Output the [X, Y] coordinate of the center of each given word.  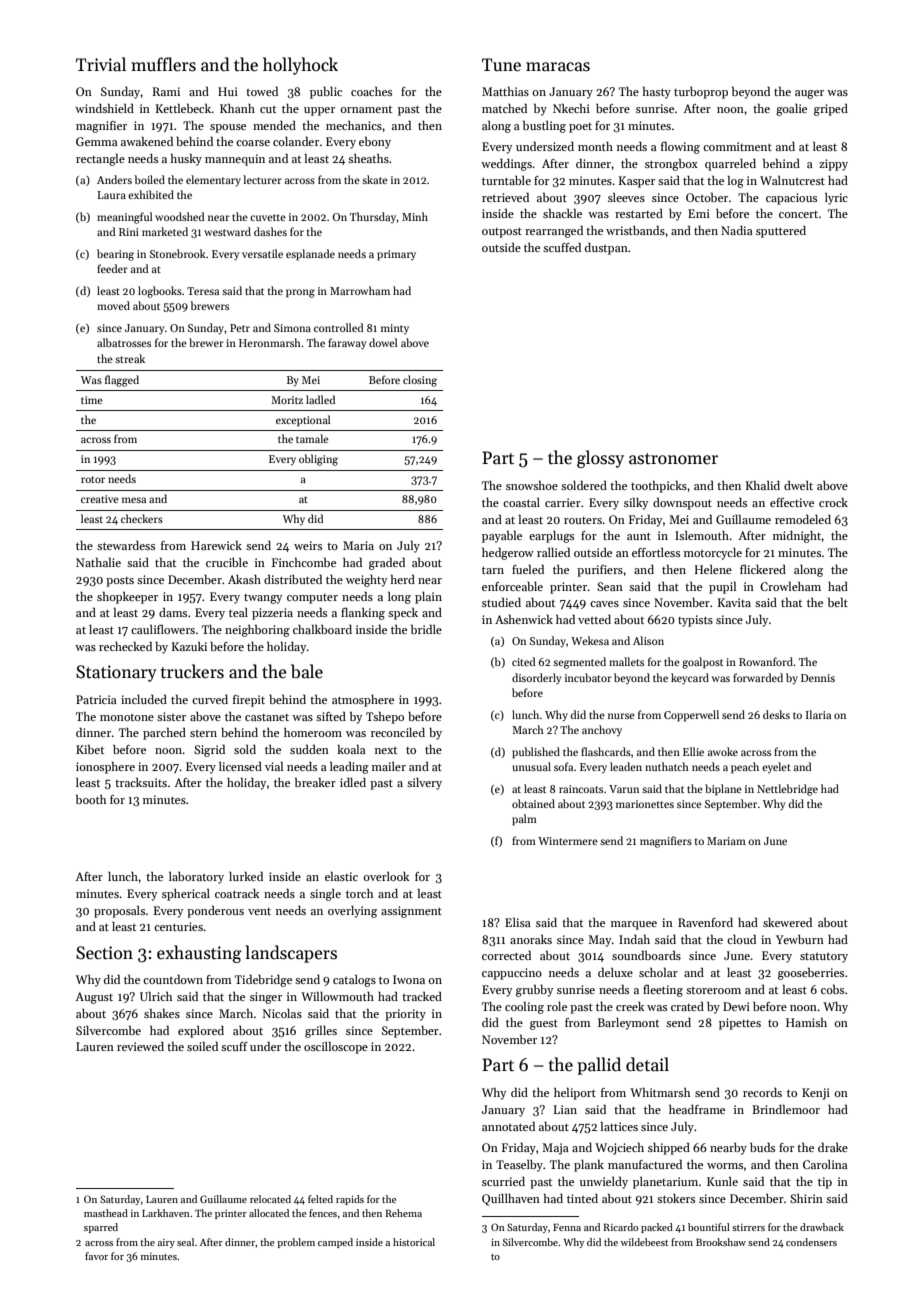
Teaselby [519, 1166]
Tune [501, 65]
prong [300, 293]
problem [296, 1243]
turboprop [701, 93]
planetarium [665, 1183]
